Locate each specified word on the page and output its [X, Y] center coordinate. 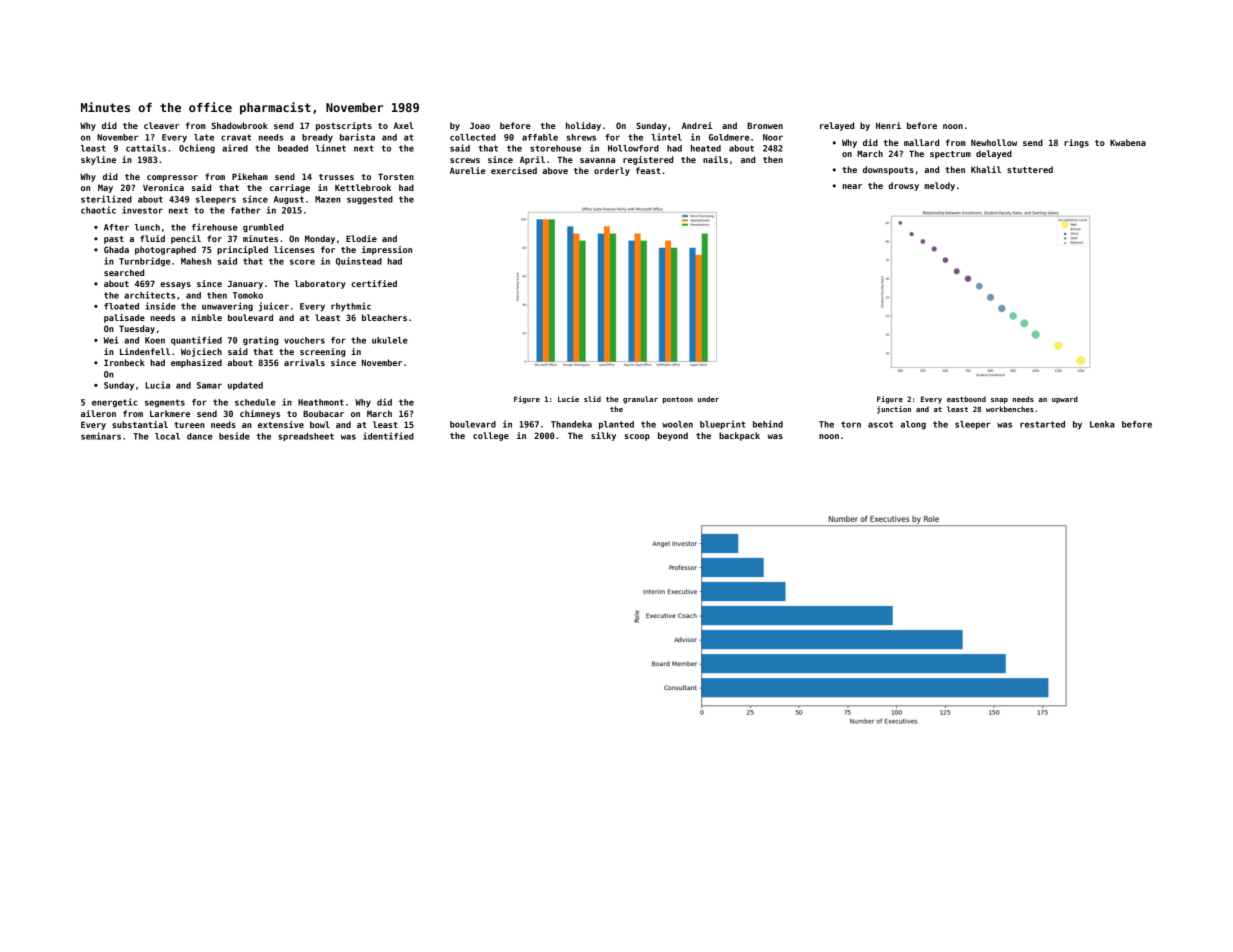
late [204, 137]
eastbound [966, 399]
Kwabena [1128, 142]
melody [939, 186]
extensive [281, 424]
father [246, 210]
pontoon [678, 400]
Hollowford [633, 148]
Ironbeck [124, 362]
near [852, 186]
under [708, 399]
